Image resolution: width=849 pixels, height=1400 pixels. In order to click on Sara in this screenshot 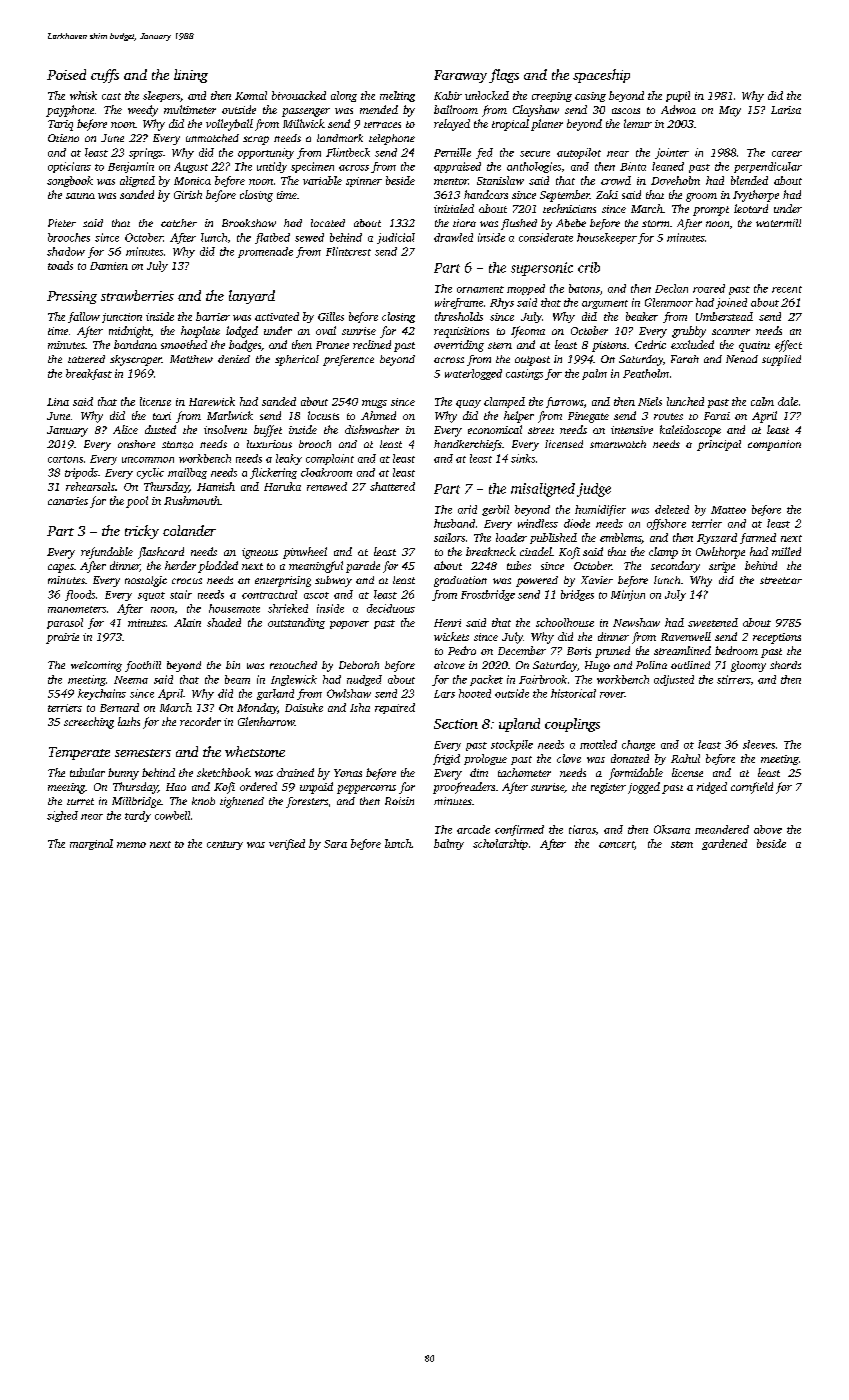, I will do `click(335, 844)`.
